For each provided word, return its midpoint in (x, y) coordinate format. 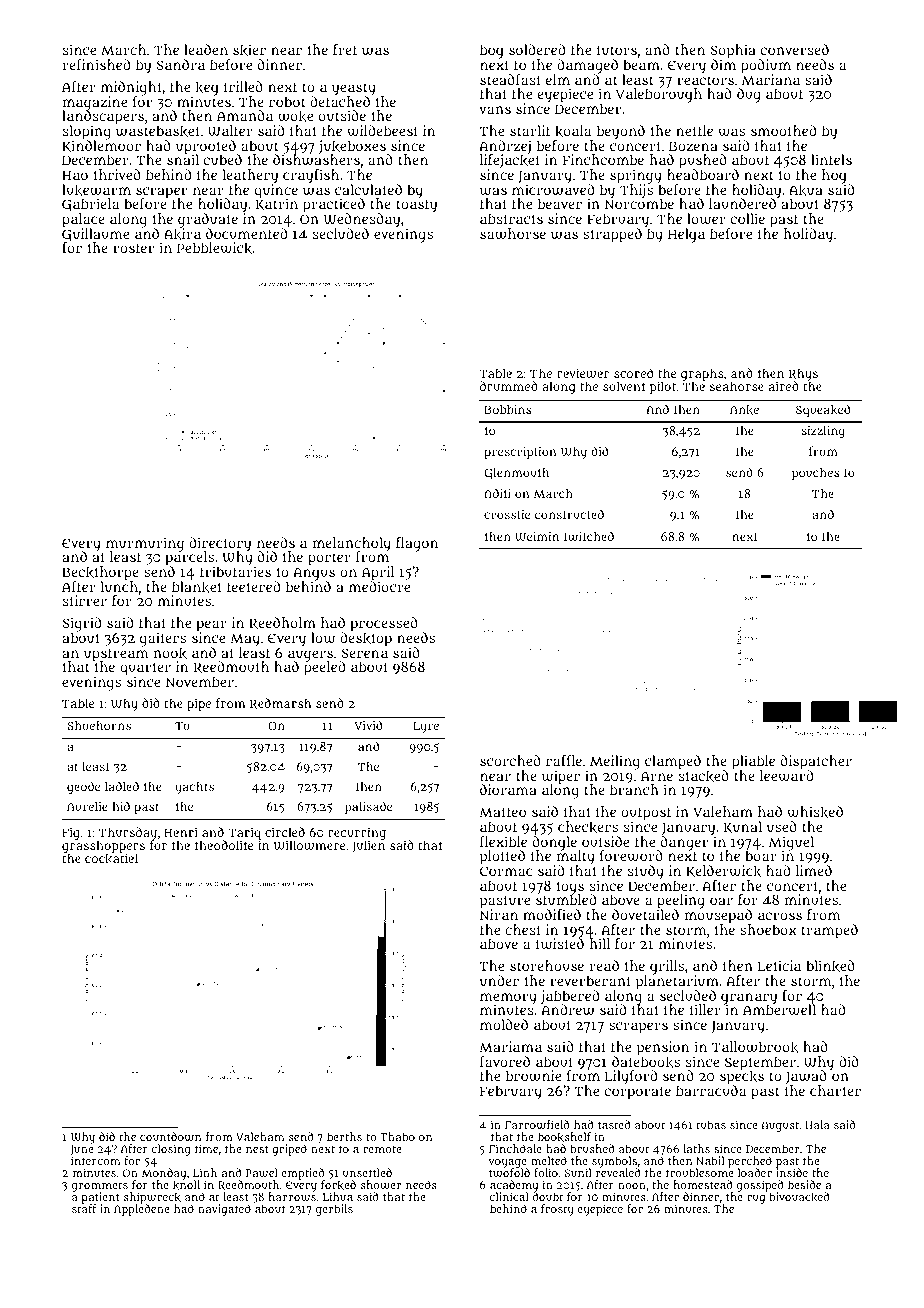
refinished (96, 64)
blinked (830, 966)
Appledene (141, 1210)
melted (549, 1160)
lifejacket (510, 161)
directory (220, 544)
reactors (705, 80)
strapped (612, 235)
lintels (831, 159)
